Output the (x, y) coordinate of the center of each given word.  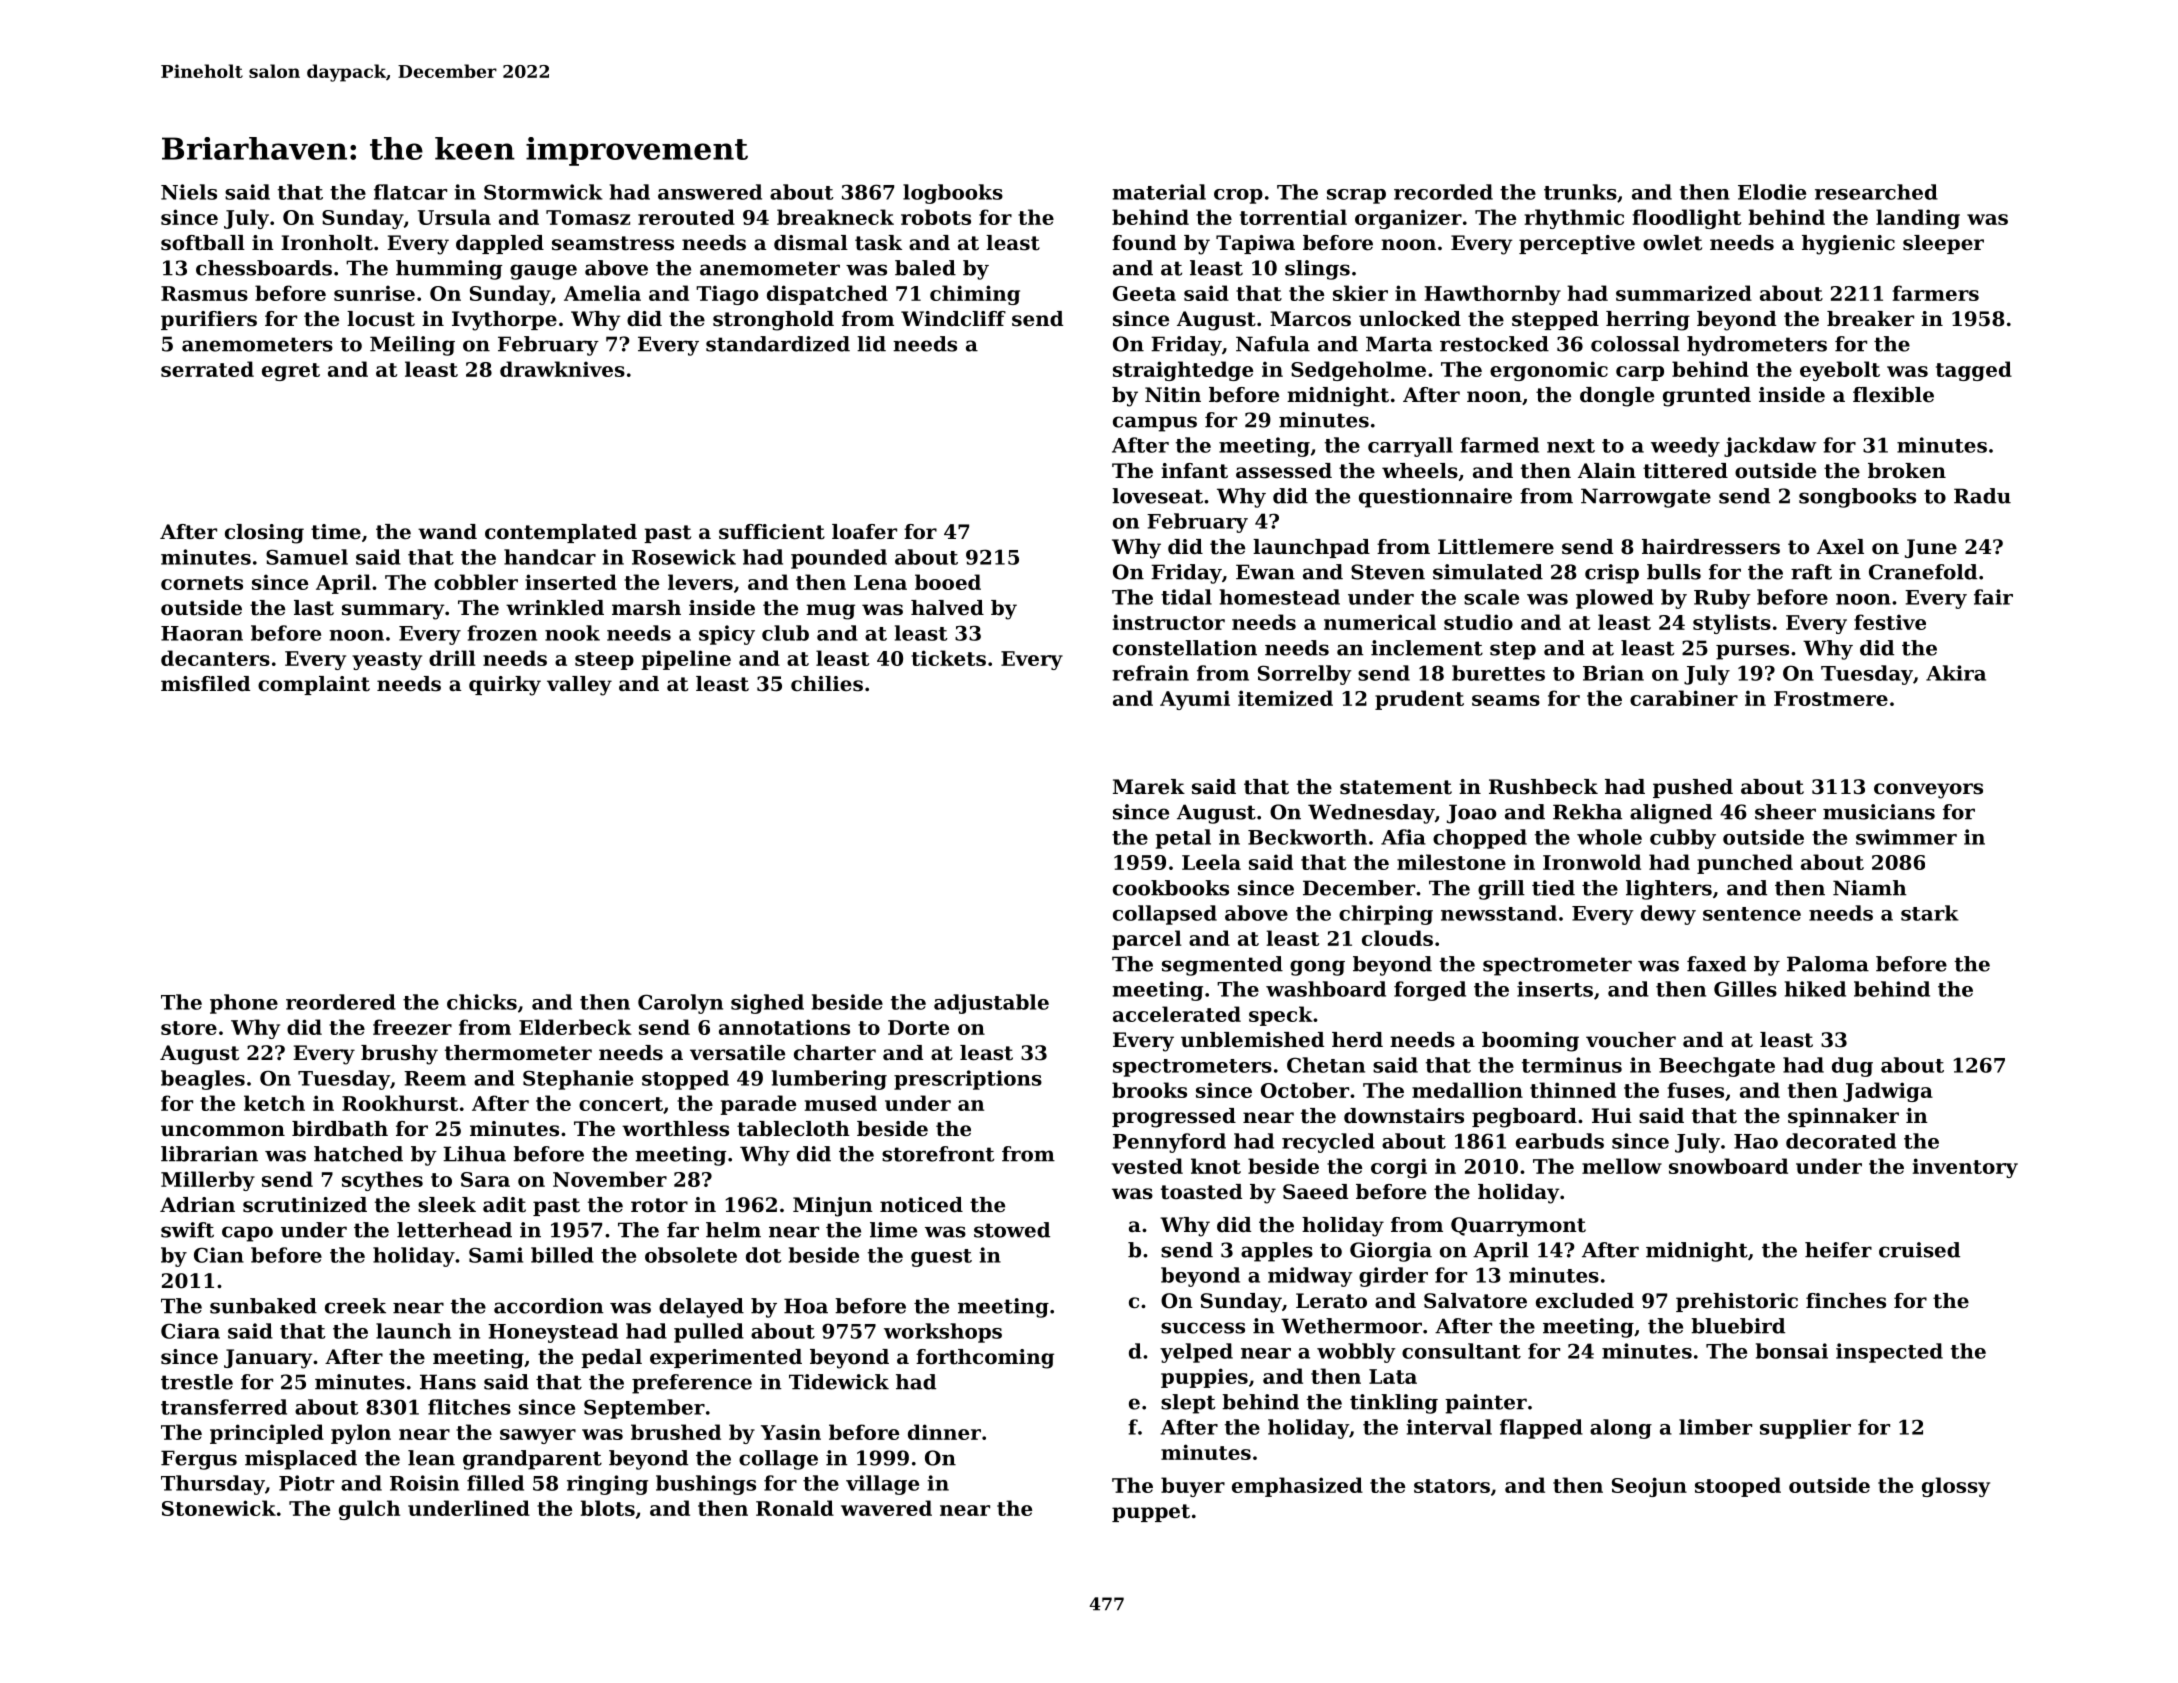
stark (1930, 913)
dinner (944, 1432)
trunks (1580, 192)
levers (700, 582)
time (336, 532)
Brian (1613, 673)
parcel (1146, 940)
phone (244, 1004)
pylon (361, 1434)
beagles (203, 1080)
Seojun (1649, 1487)
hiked (1815, 989)
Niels (189, 192)
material (1159, 192)
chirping (1386, 915)
